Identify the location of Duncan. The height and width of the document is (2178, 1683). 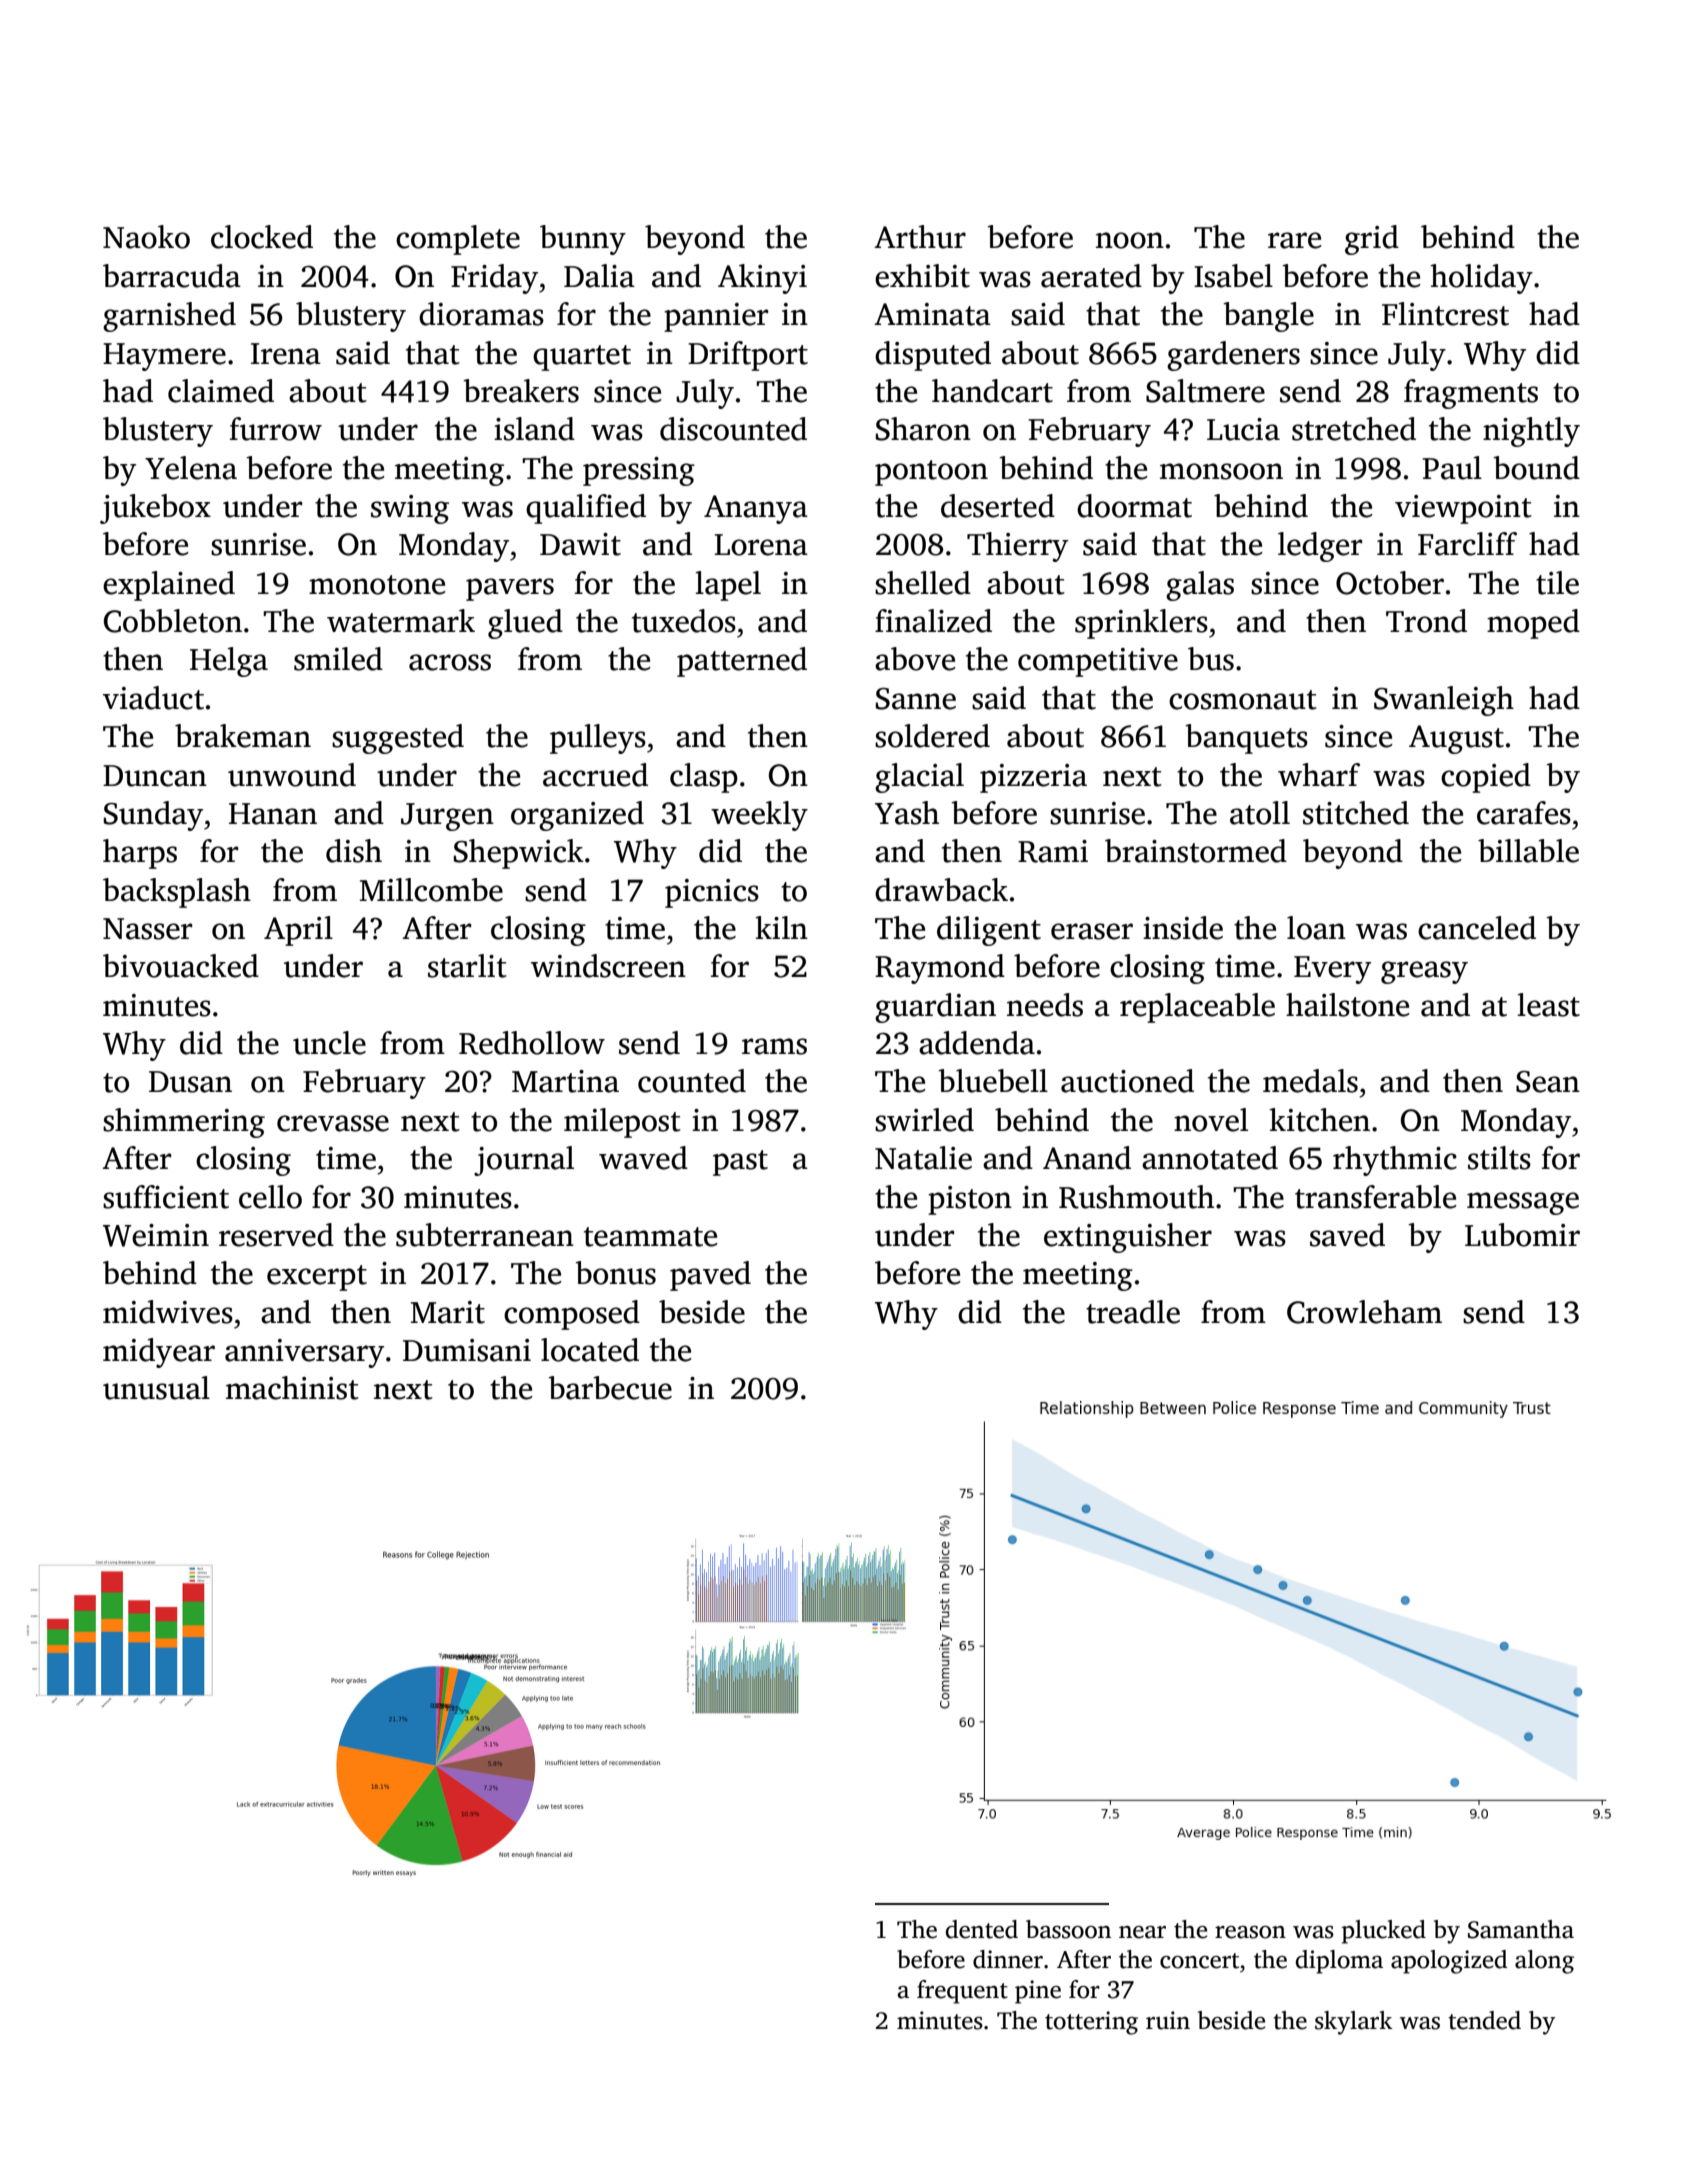
(155, 776).
